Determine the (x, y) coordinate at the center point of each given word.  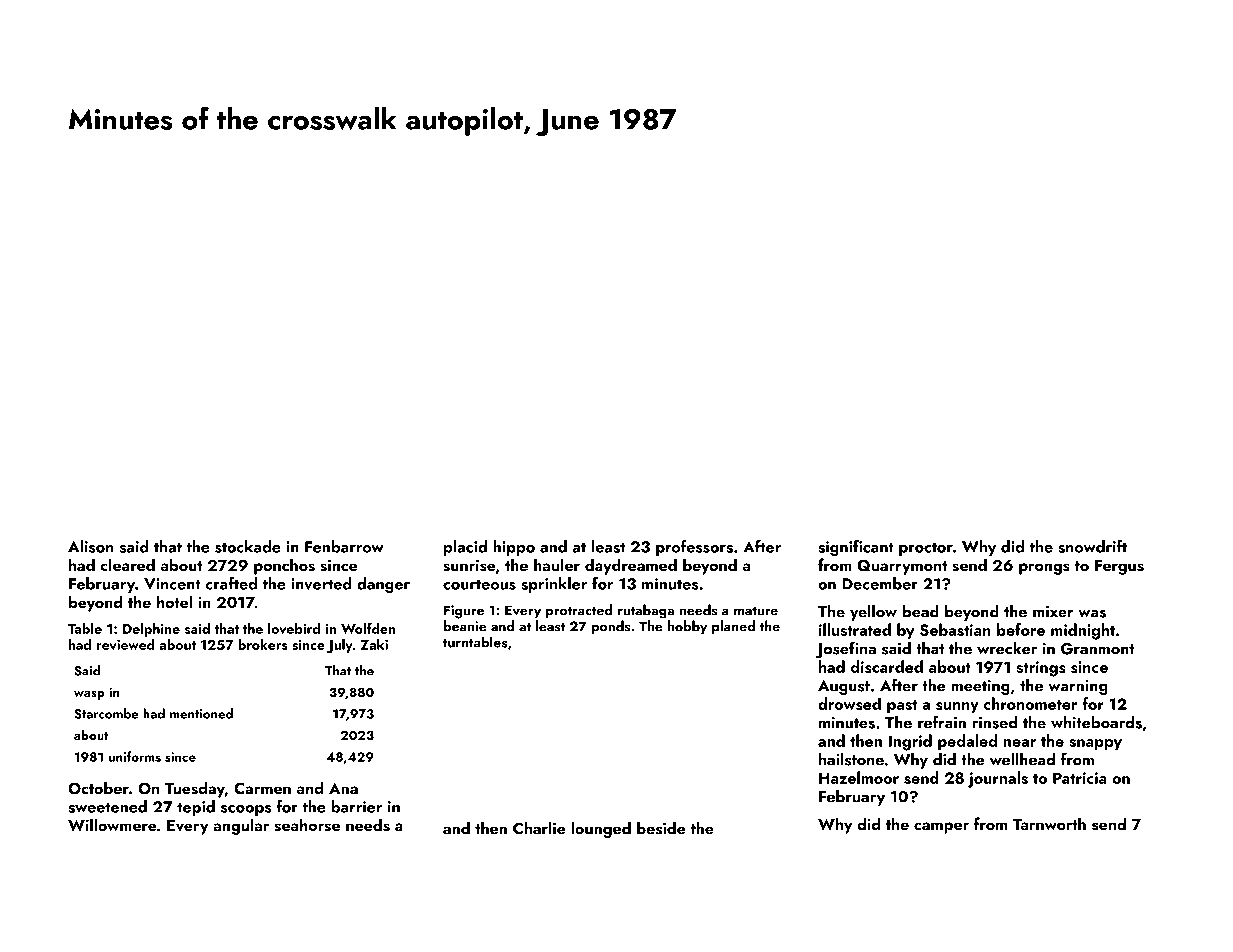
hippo (514, 548)
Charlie (539, 828)
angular (241, 826)
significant (856, 548)
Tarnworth (1049, 823)
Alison (91, 546)
